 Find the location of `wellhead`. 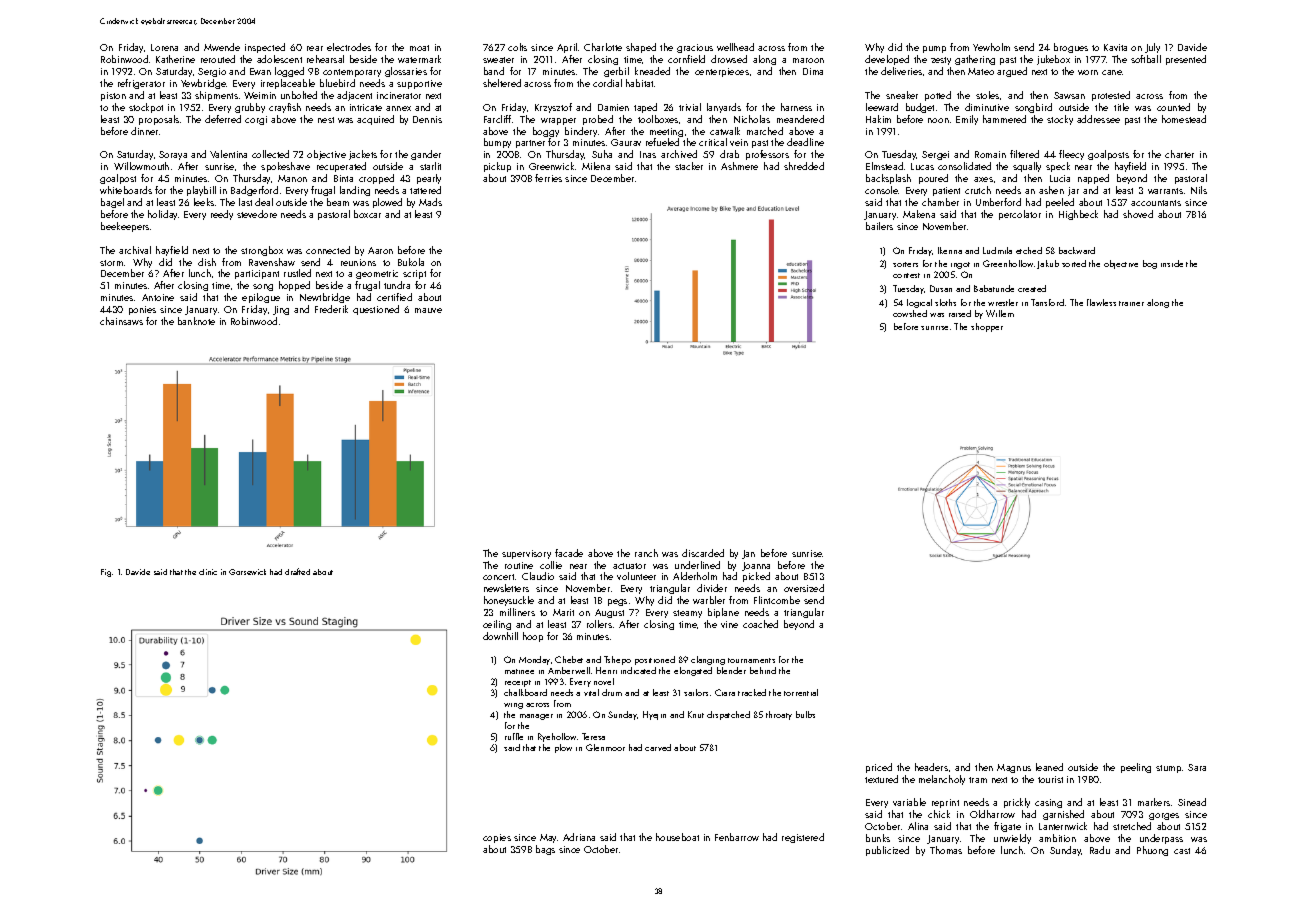

wellhead is located at coordinates (735, 47).
